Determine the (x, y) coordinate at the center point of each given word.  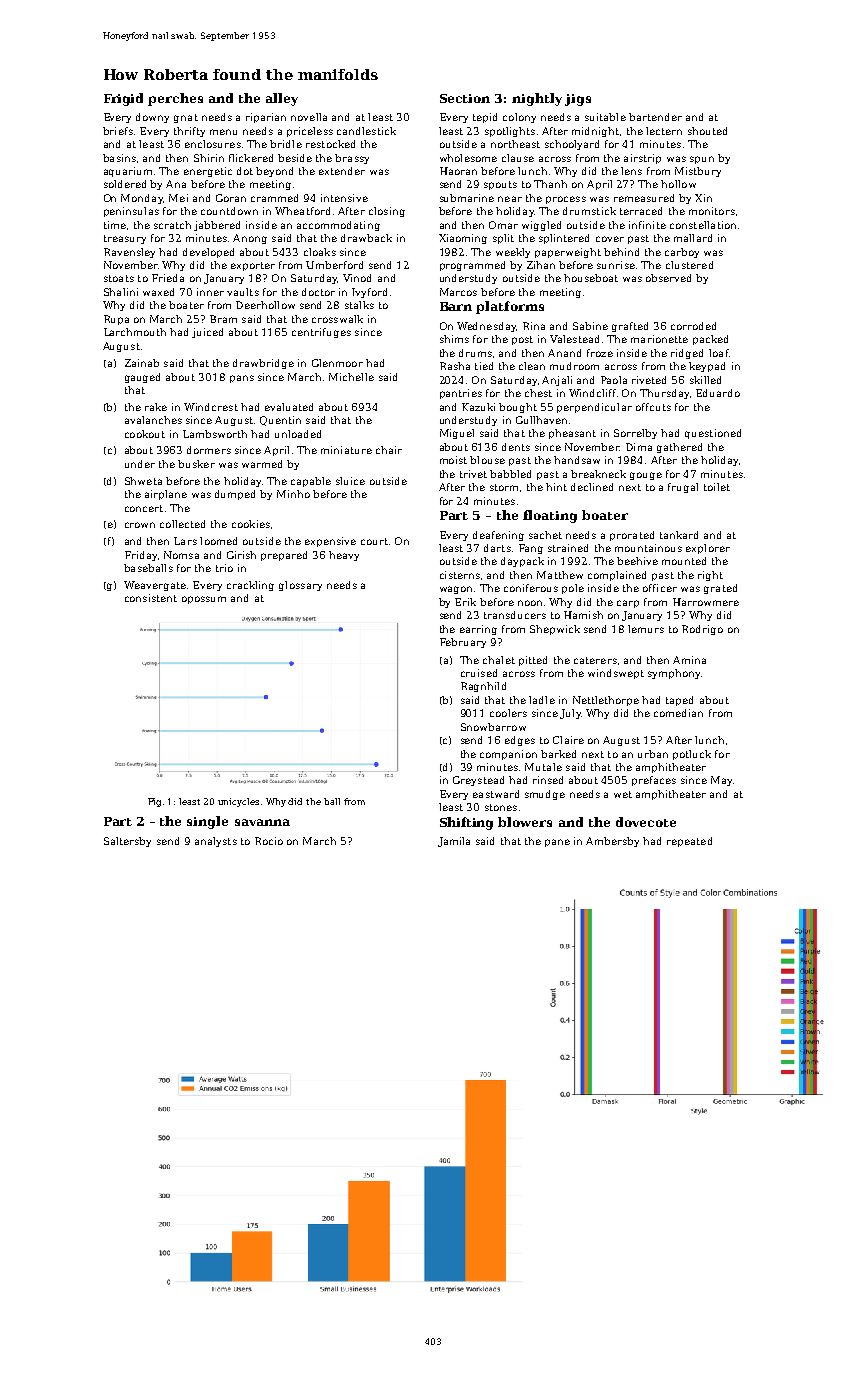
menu (223, 132)
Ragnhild (483, 687)
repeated (689, 842)
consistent (151, 598)
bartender (655, 117)
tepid (485, 118)
